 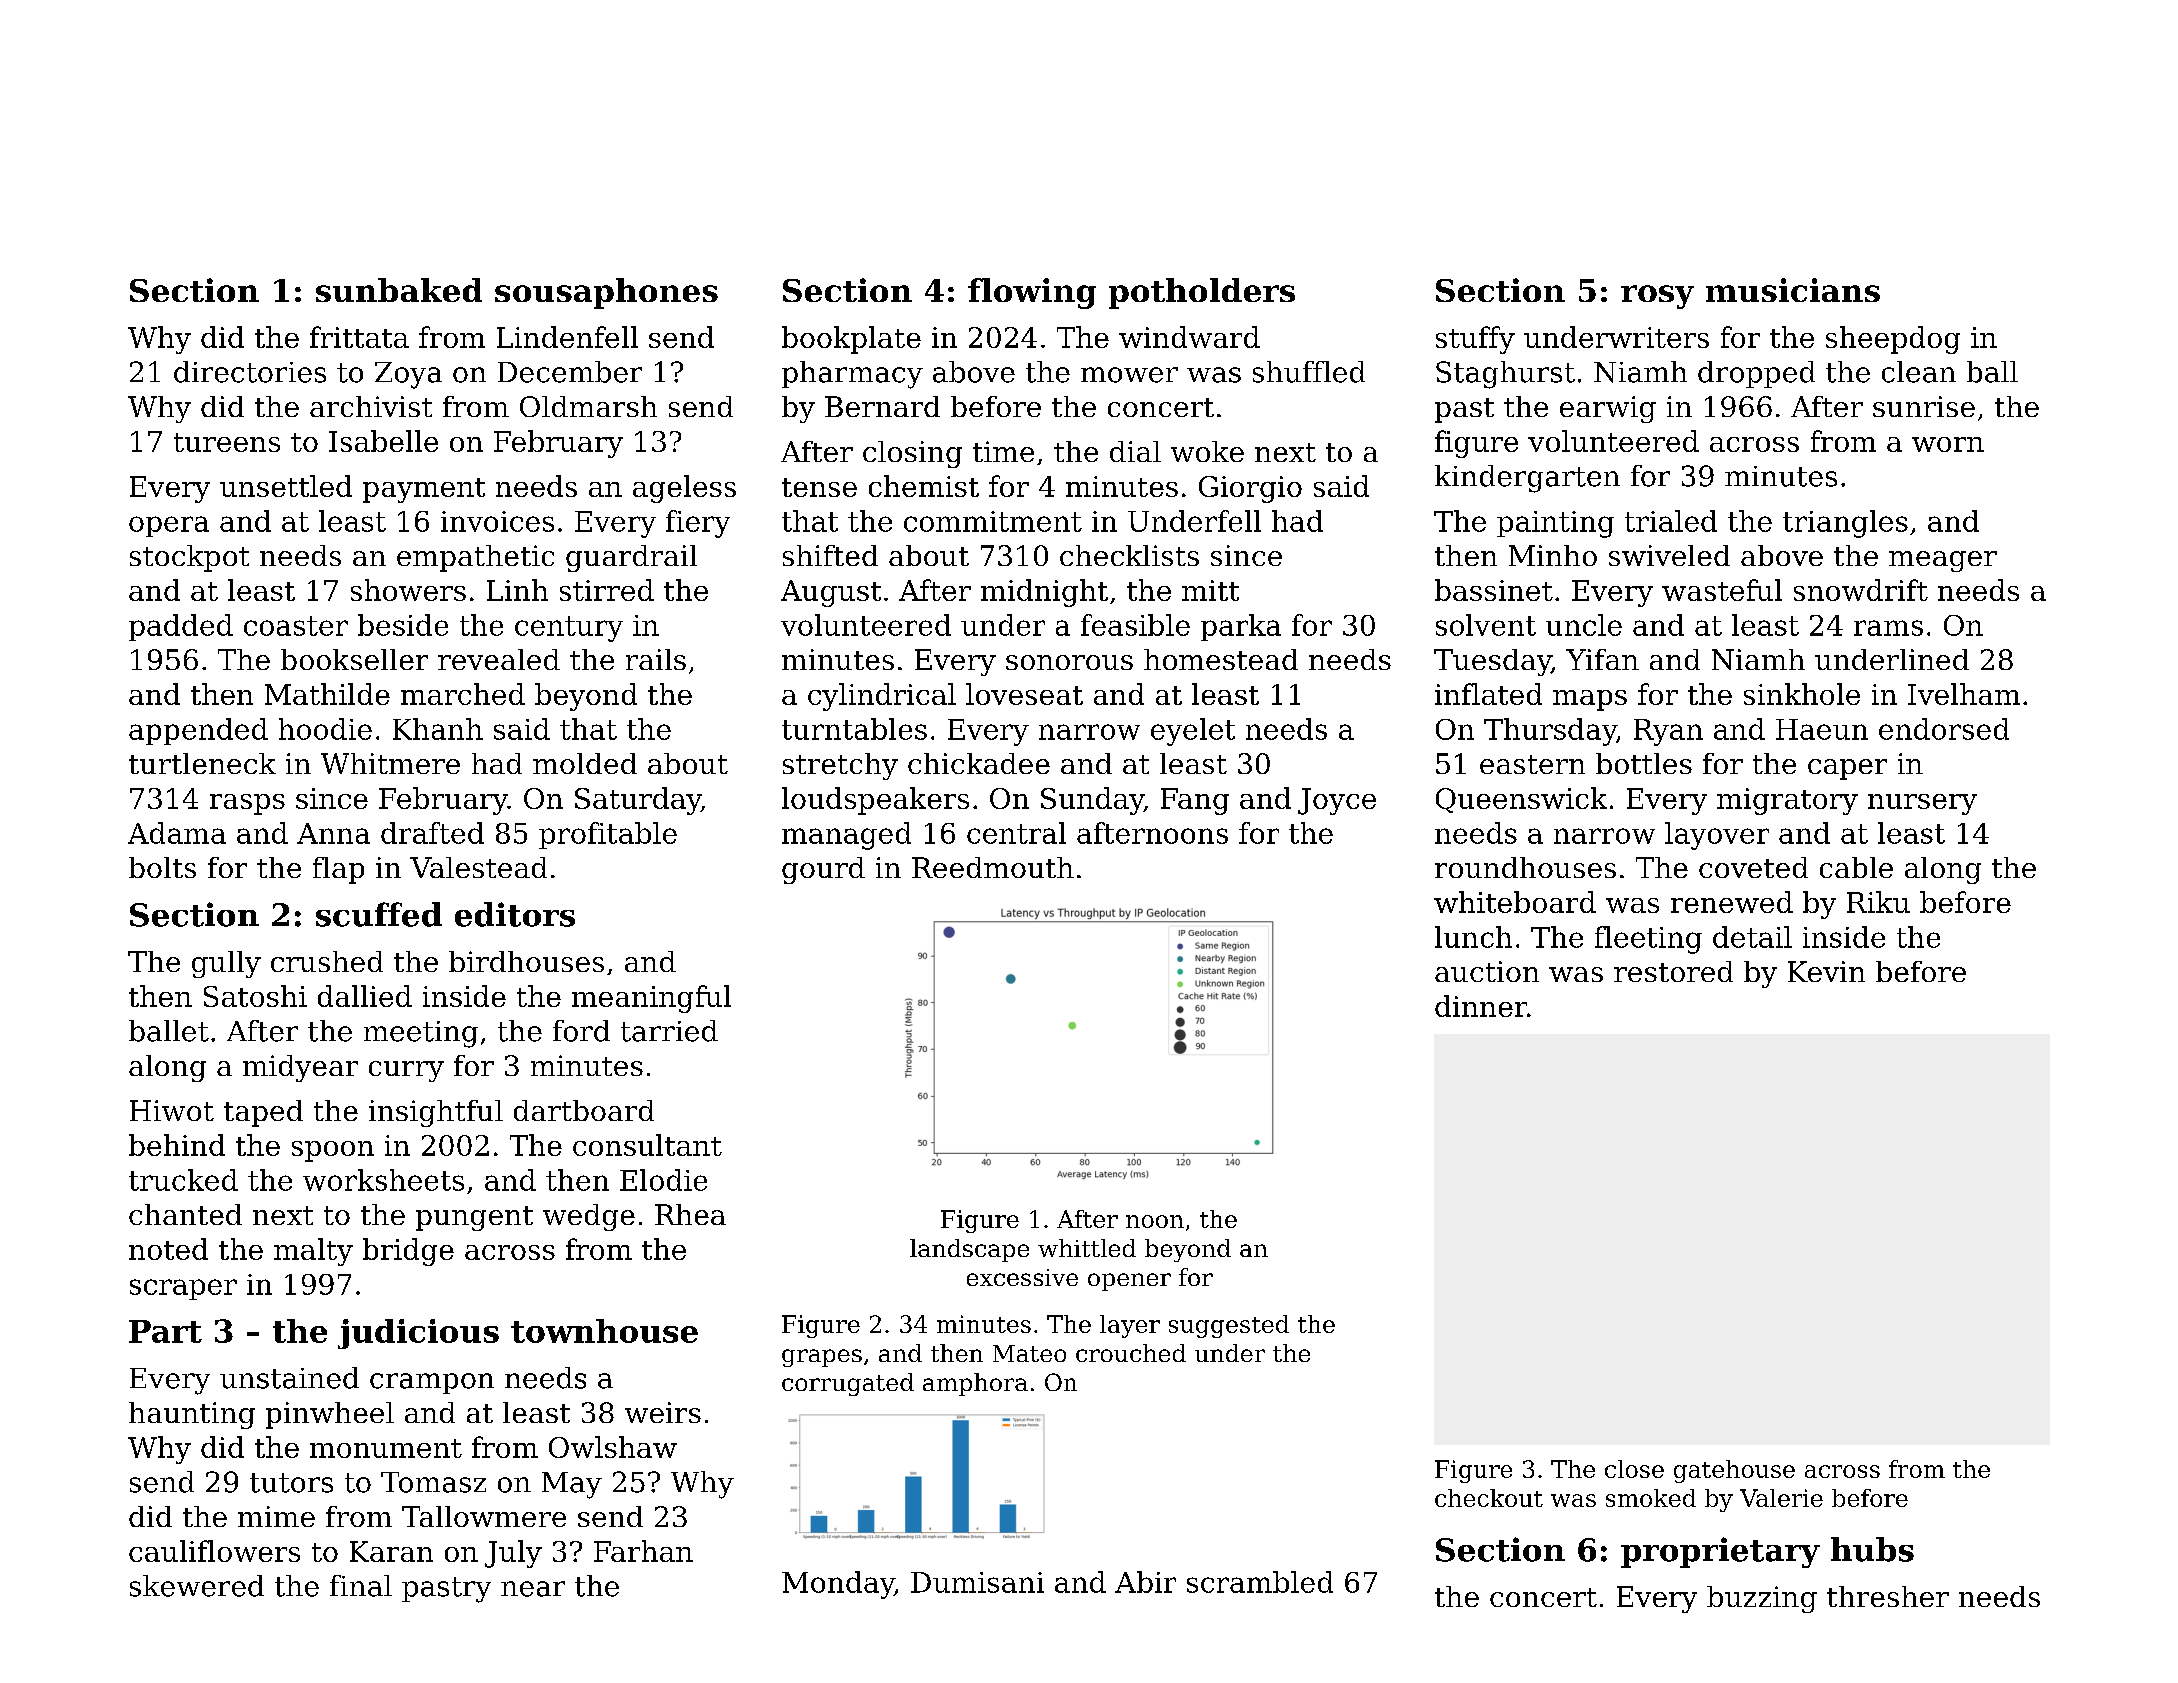 I want to click on sousaphones, so click(x=606, y=293).
